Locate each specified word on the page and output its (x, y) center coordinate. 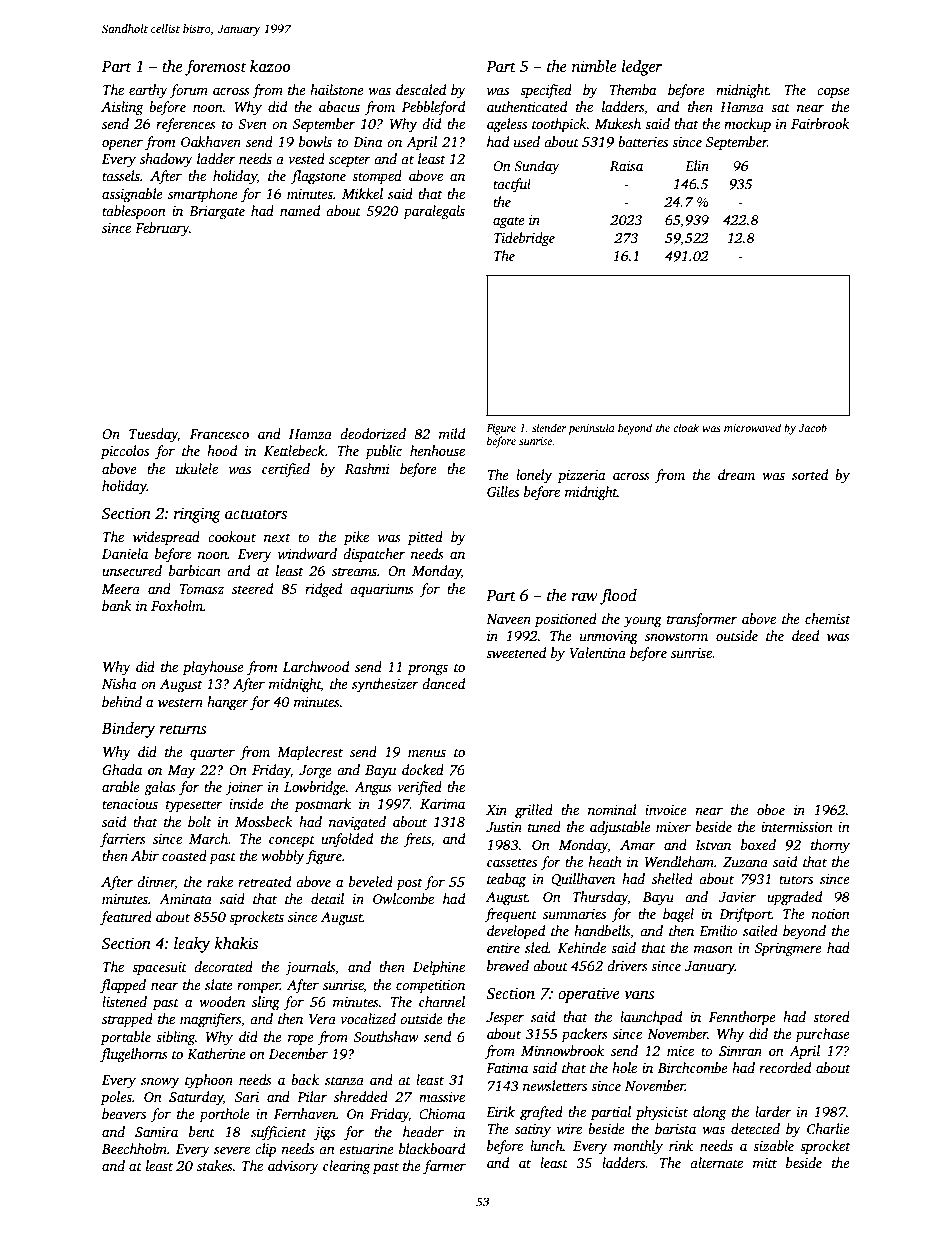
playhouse (213, 668)
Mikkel (362, 193)
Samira (156, 1132)
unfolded (347, 840)
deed (805, 635)
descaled (421, 89)
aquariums (382, 590)
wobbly (282, 857)
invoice (666, 810)
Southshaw (386, 1036)
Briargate (217, 213)
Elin (697, 165)
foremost (215, 68)
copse (833, 93)
